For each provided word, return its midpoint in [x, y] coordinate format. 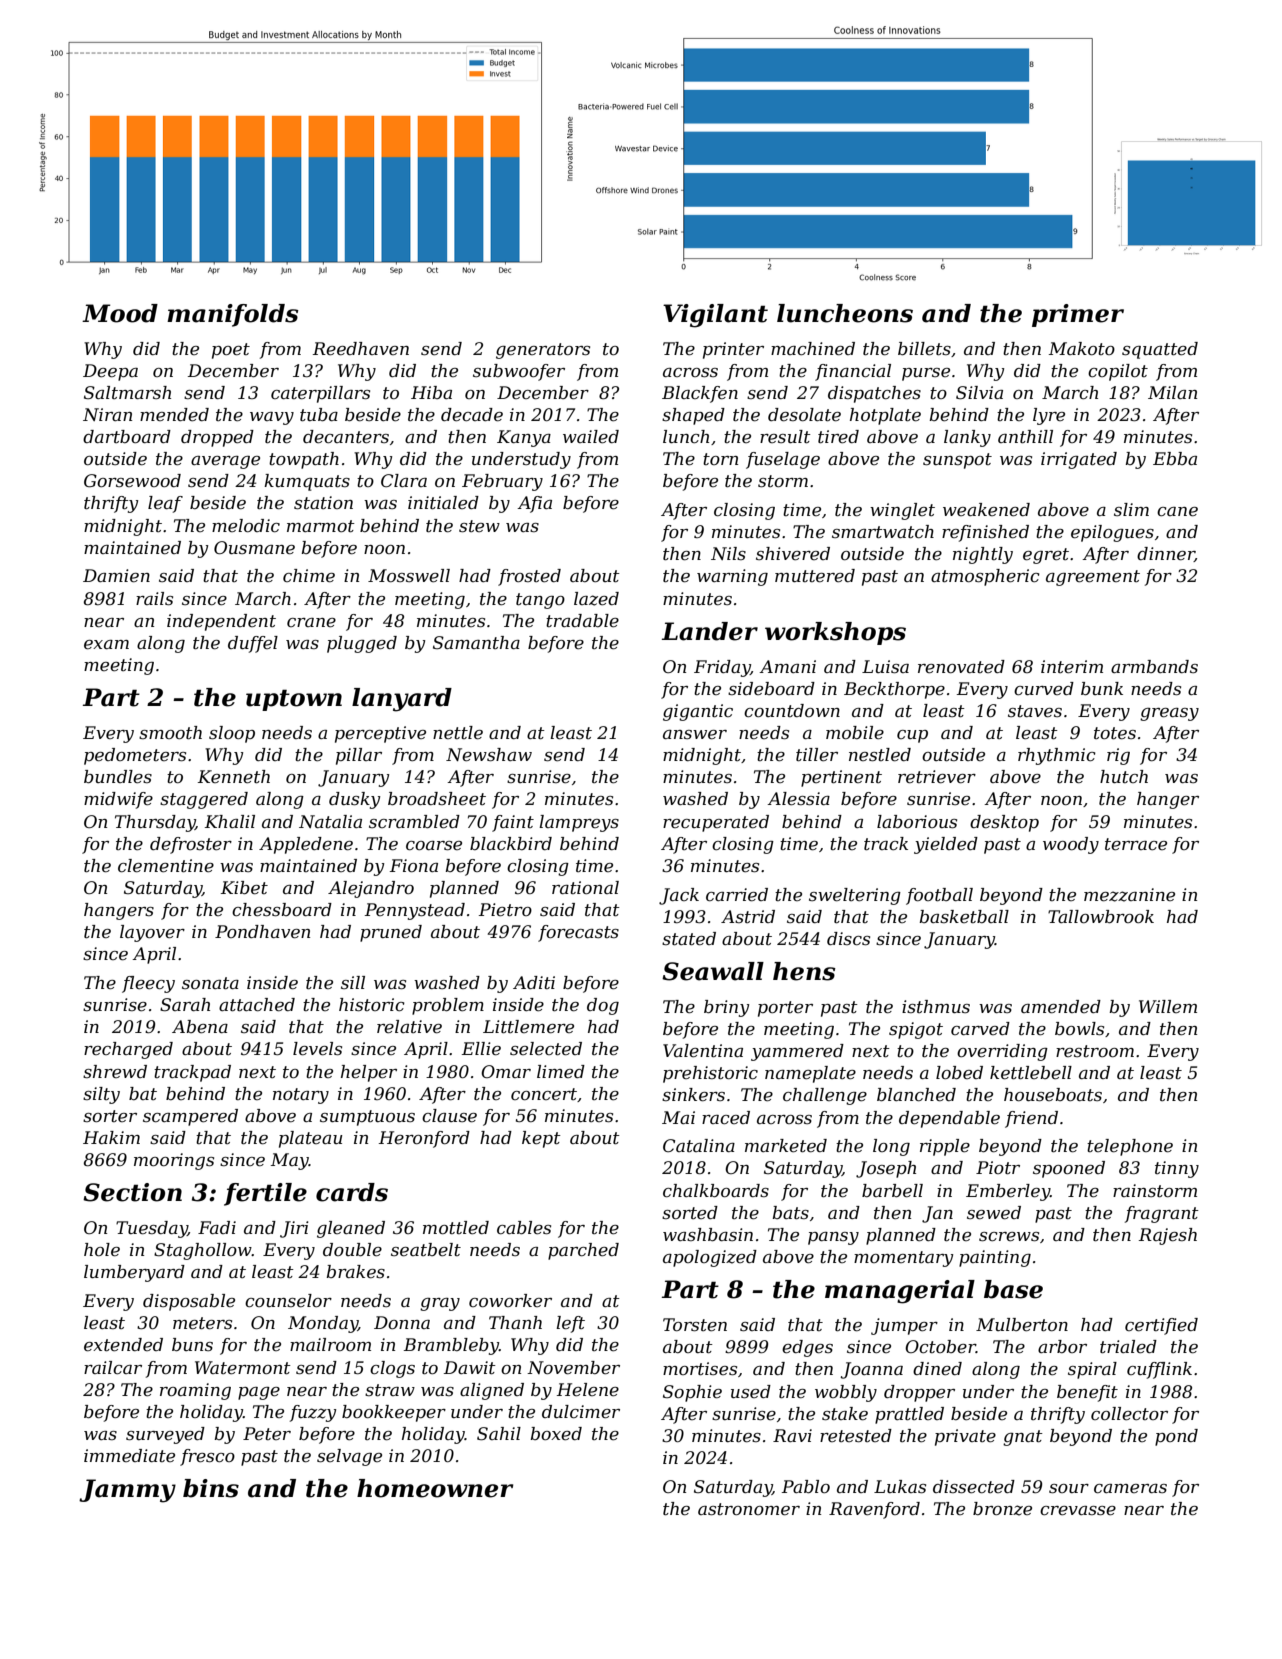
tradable [582, 621]
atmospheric [985, 577]
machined [813, 349]
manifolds [233, 315]
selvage [349, 1457]
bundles [118, 777]
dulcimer [581, 1412]
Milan [1172, 392]
